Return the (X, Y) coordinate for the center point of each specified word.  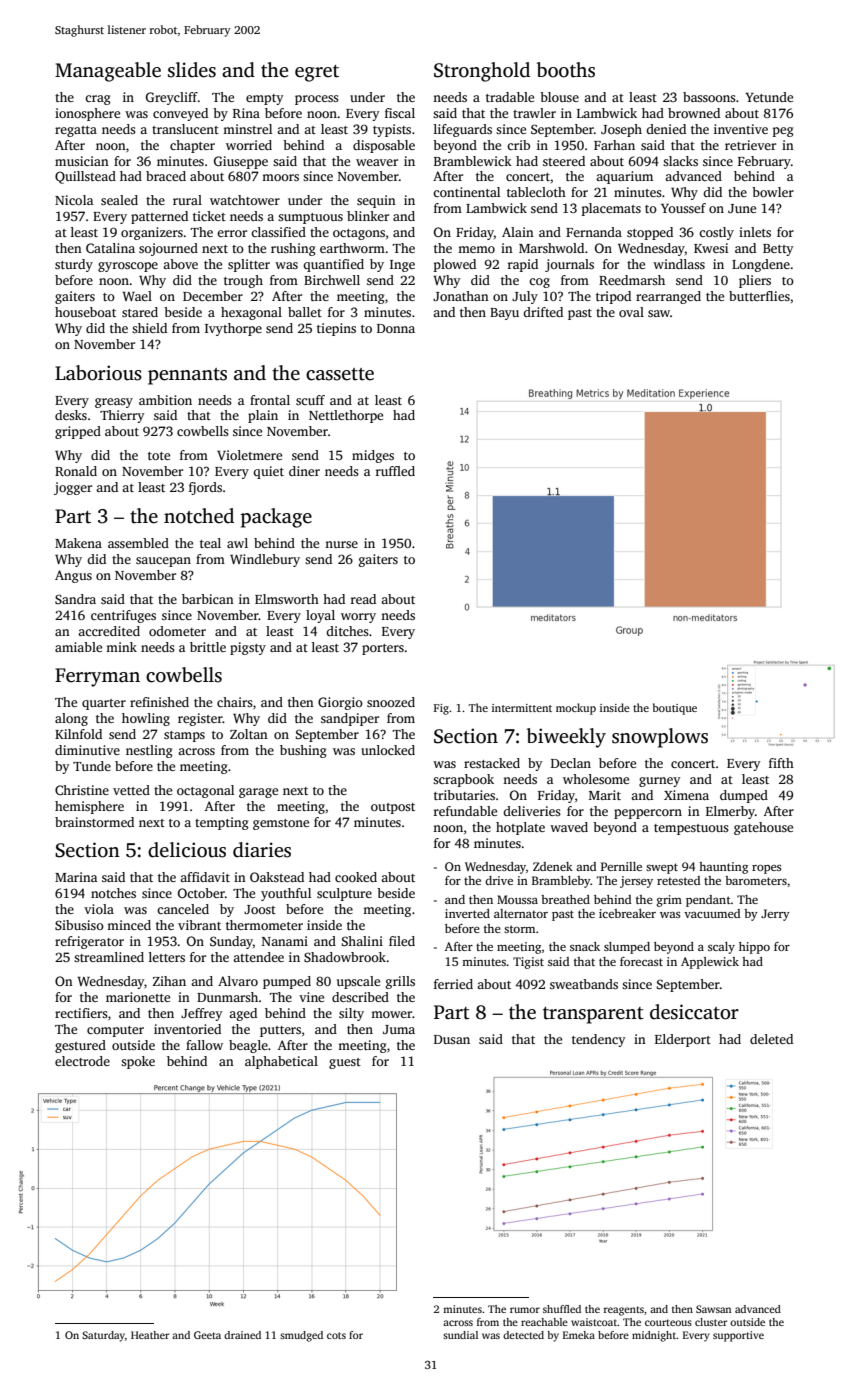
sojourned (168, 249)
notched (199, 516)
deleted (771, 1039)
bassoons (709, 97)
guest (345, 1063)
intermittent (522, 708)
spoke (138, 1062)
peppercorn (648, 814)
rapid (523, 265)
